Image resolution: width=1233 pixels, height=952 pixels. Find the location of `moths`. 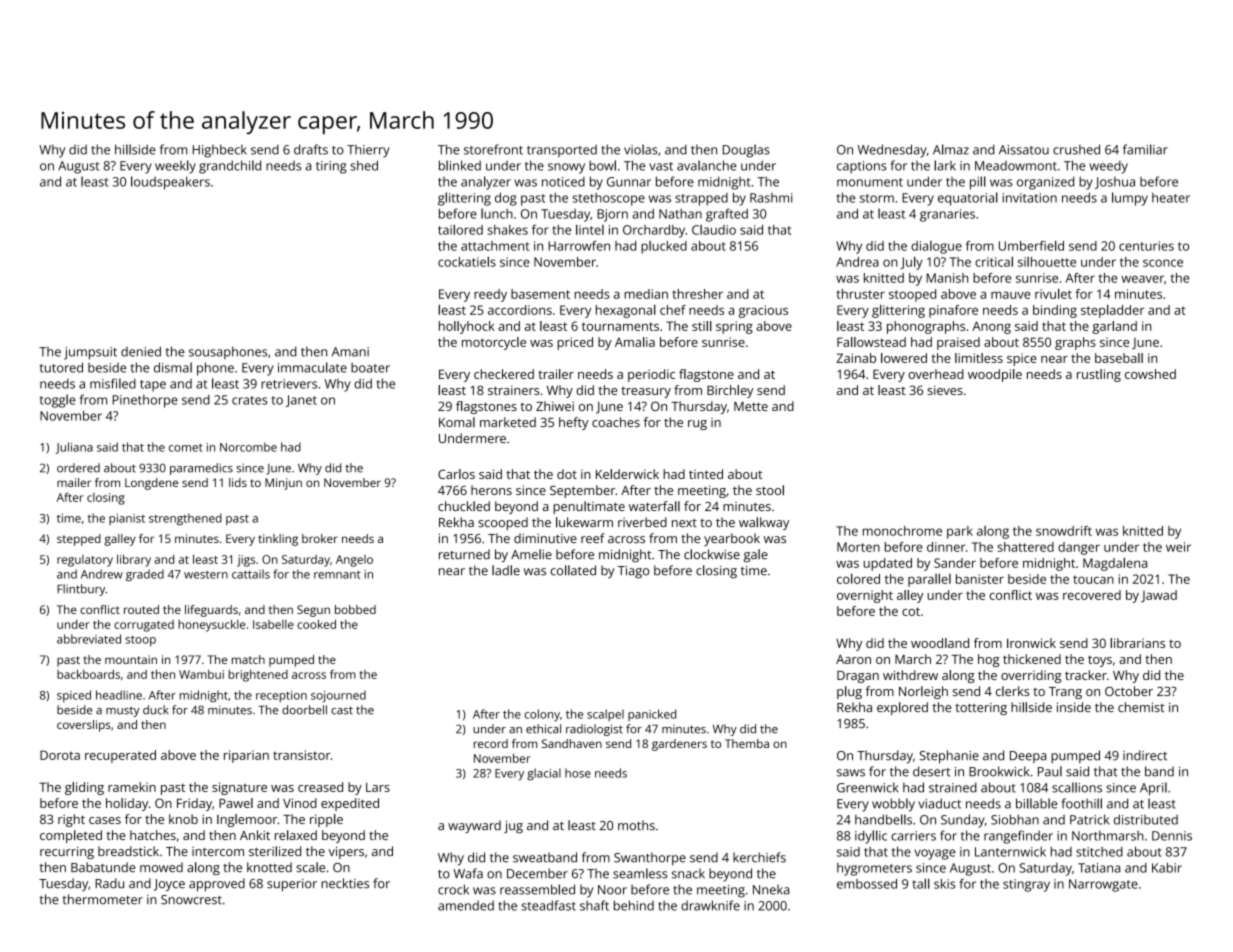

moths is located at coordinates (636, 825).
